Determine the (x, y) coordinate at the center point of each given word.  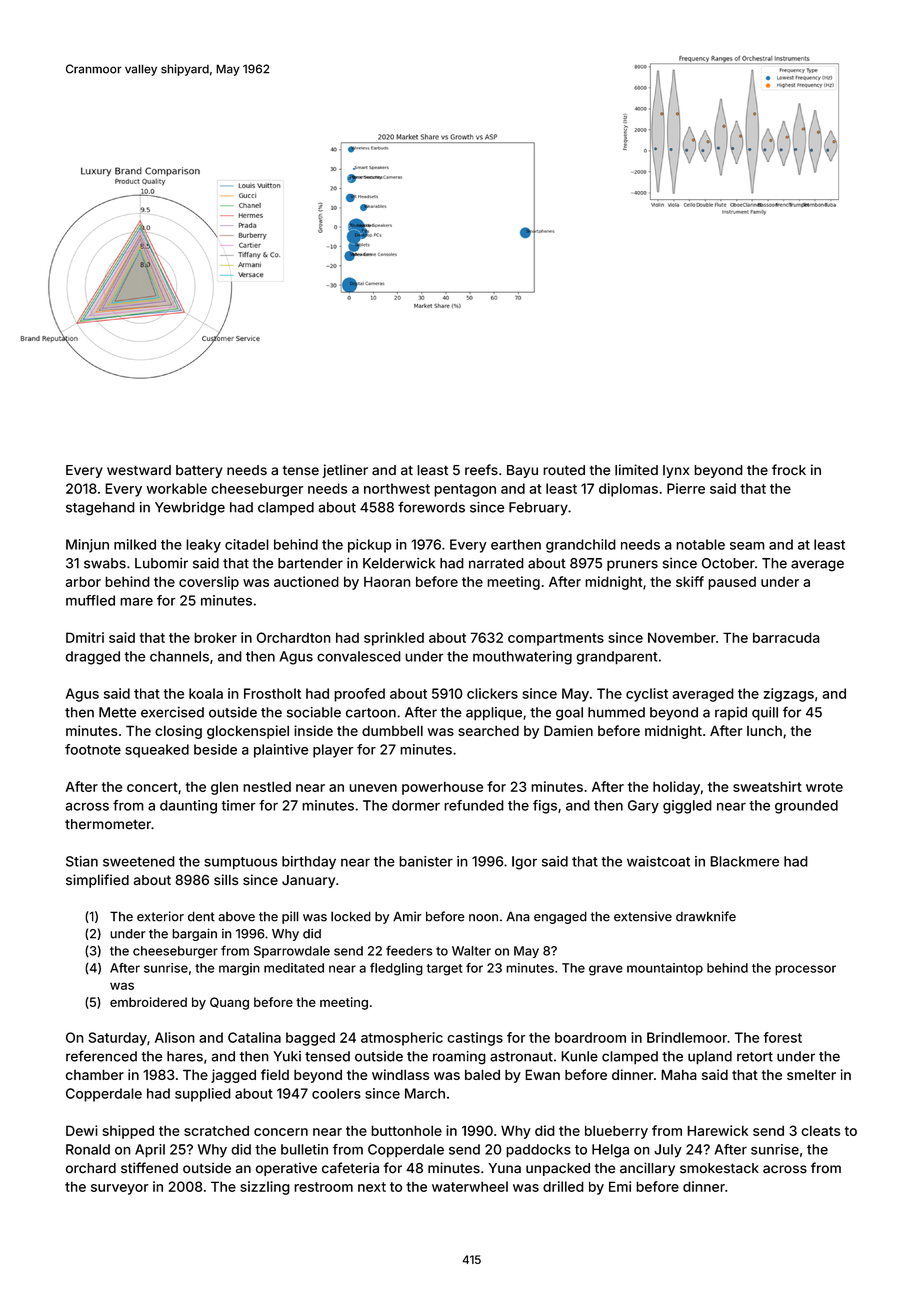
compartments (556, 639)
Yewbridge (190, 509)
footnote (93, 749)
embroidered (148, 1002)
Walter (471, 951)
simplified (97, 881)
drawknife (706, 916)
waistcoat (658, 861)
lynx (676, 471)
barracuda (786, 637)
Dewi (82, 1130)
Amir (407, 916)
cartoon (371, 713)
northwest (397, 488)
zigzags (788, 695)
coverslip (209, 583)
